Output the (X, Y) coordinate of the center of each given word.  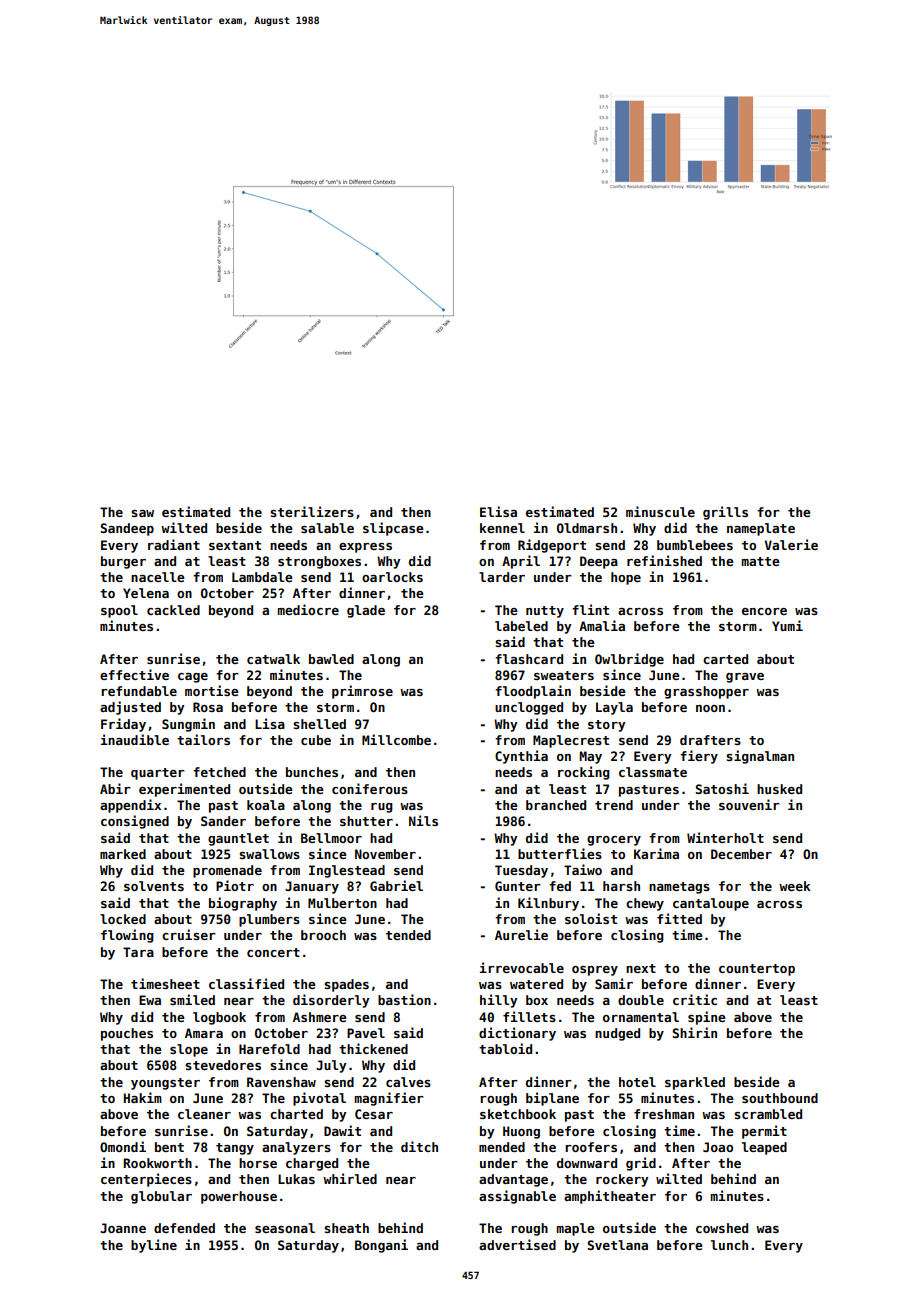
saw (142, 513)
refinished (664, 560)
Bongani (381, 1246)
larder (502, 577)
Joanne (123, 1228)
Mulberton (342, 903)
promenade (227, 871)
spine (707, 1018)
